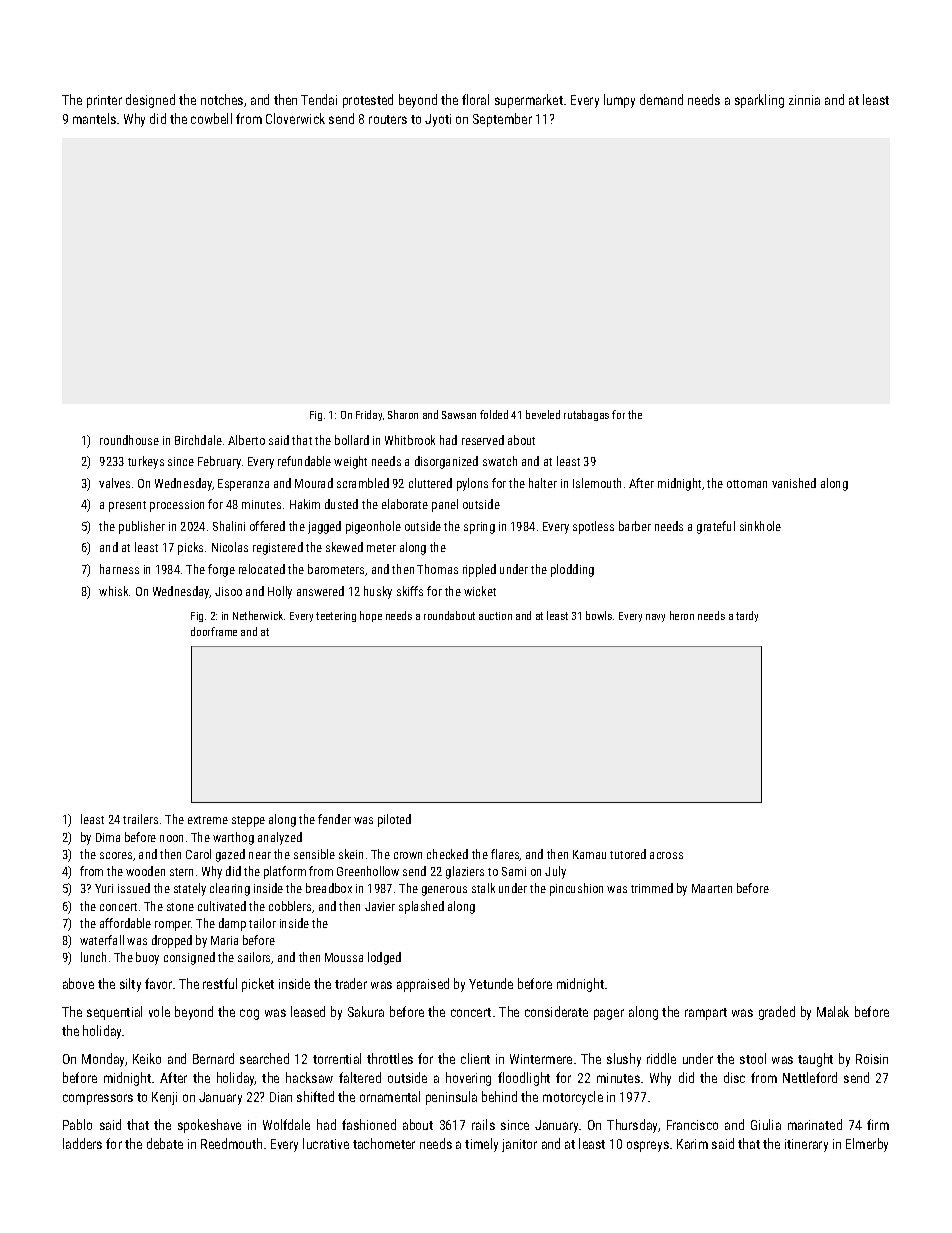 Image resolution: width=952 pixels, height=1233 pixels. Describe the element at coordinates (475, 99) in the page. I see `floral` at that location.
